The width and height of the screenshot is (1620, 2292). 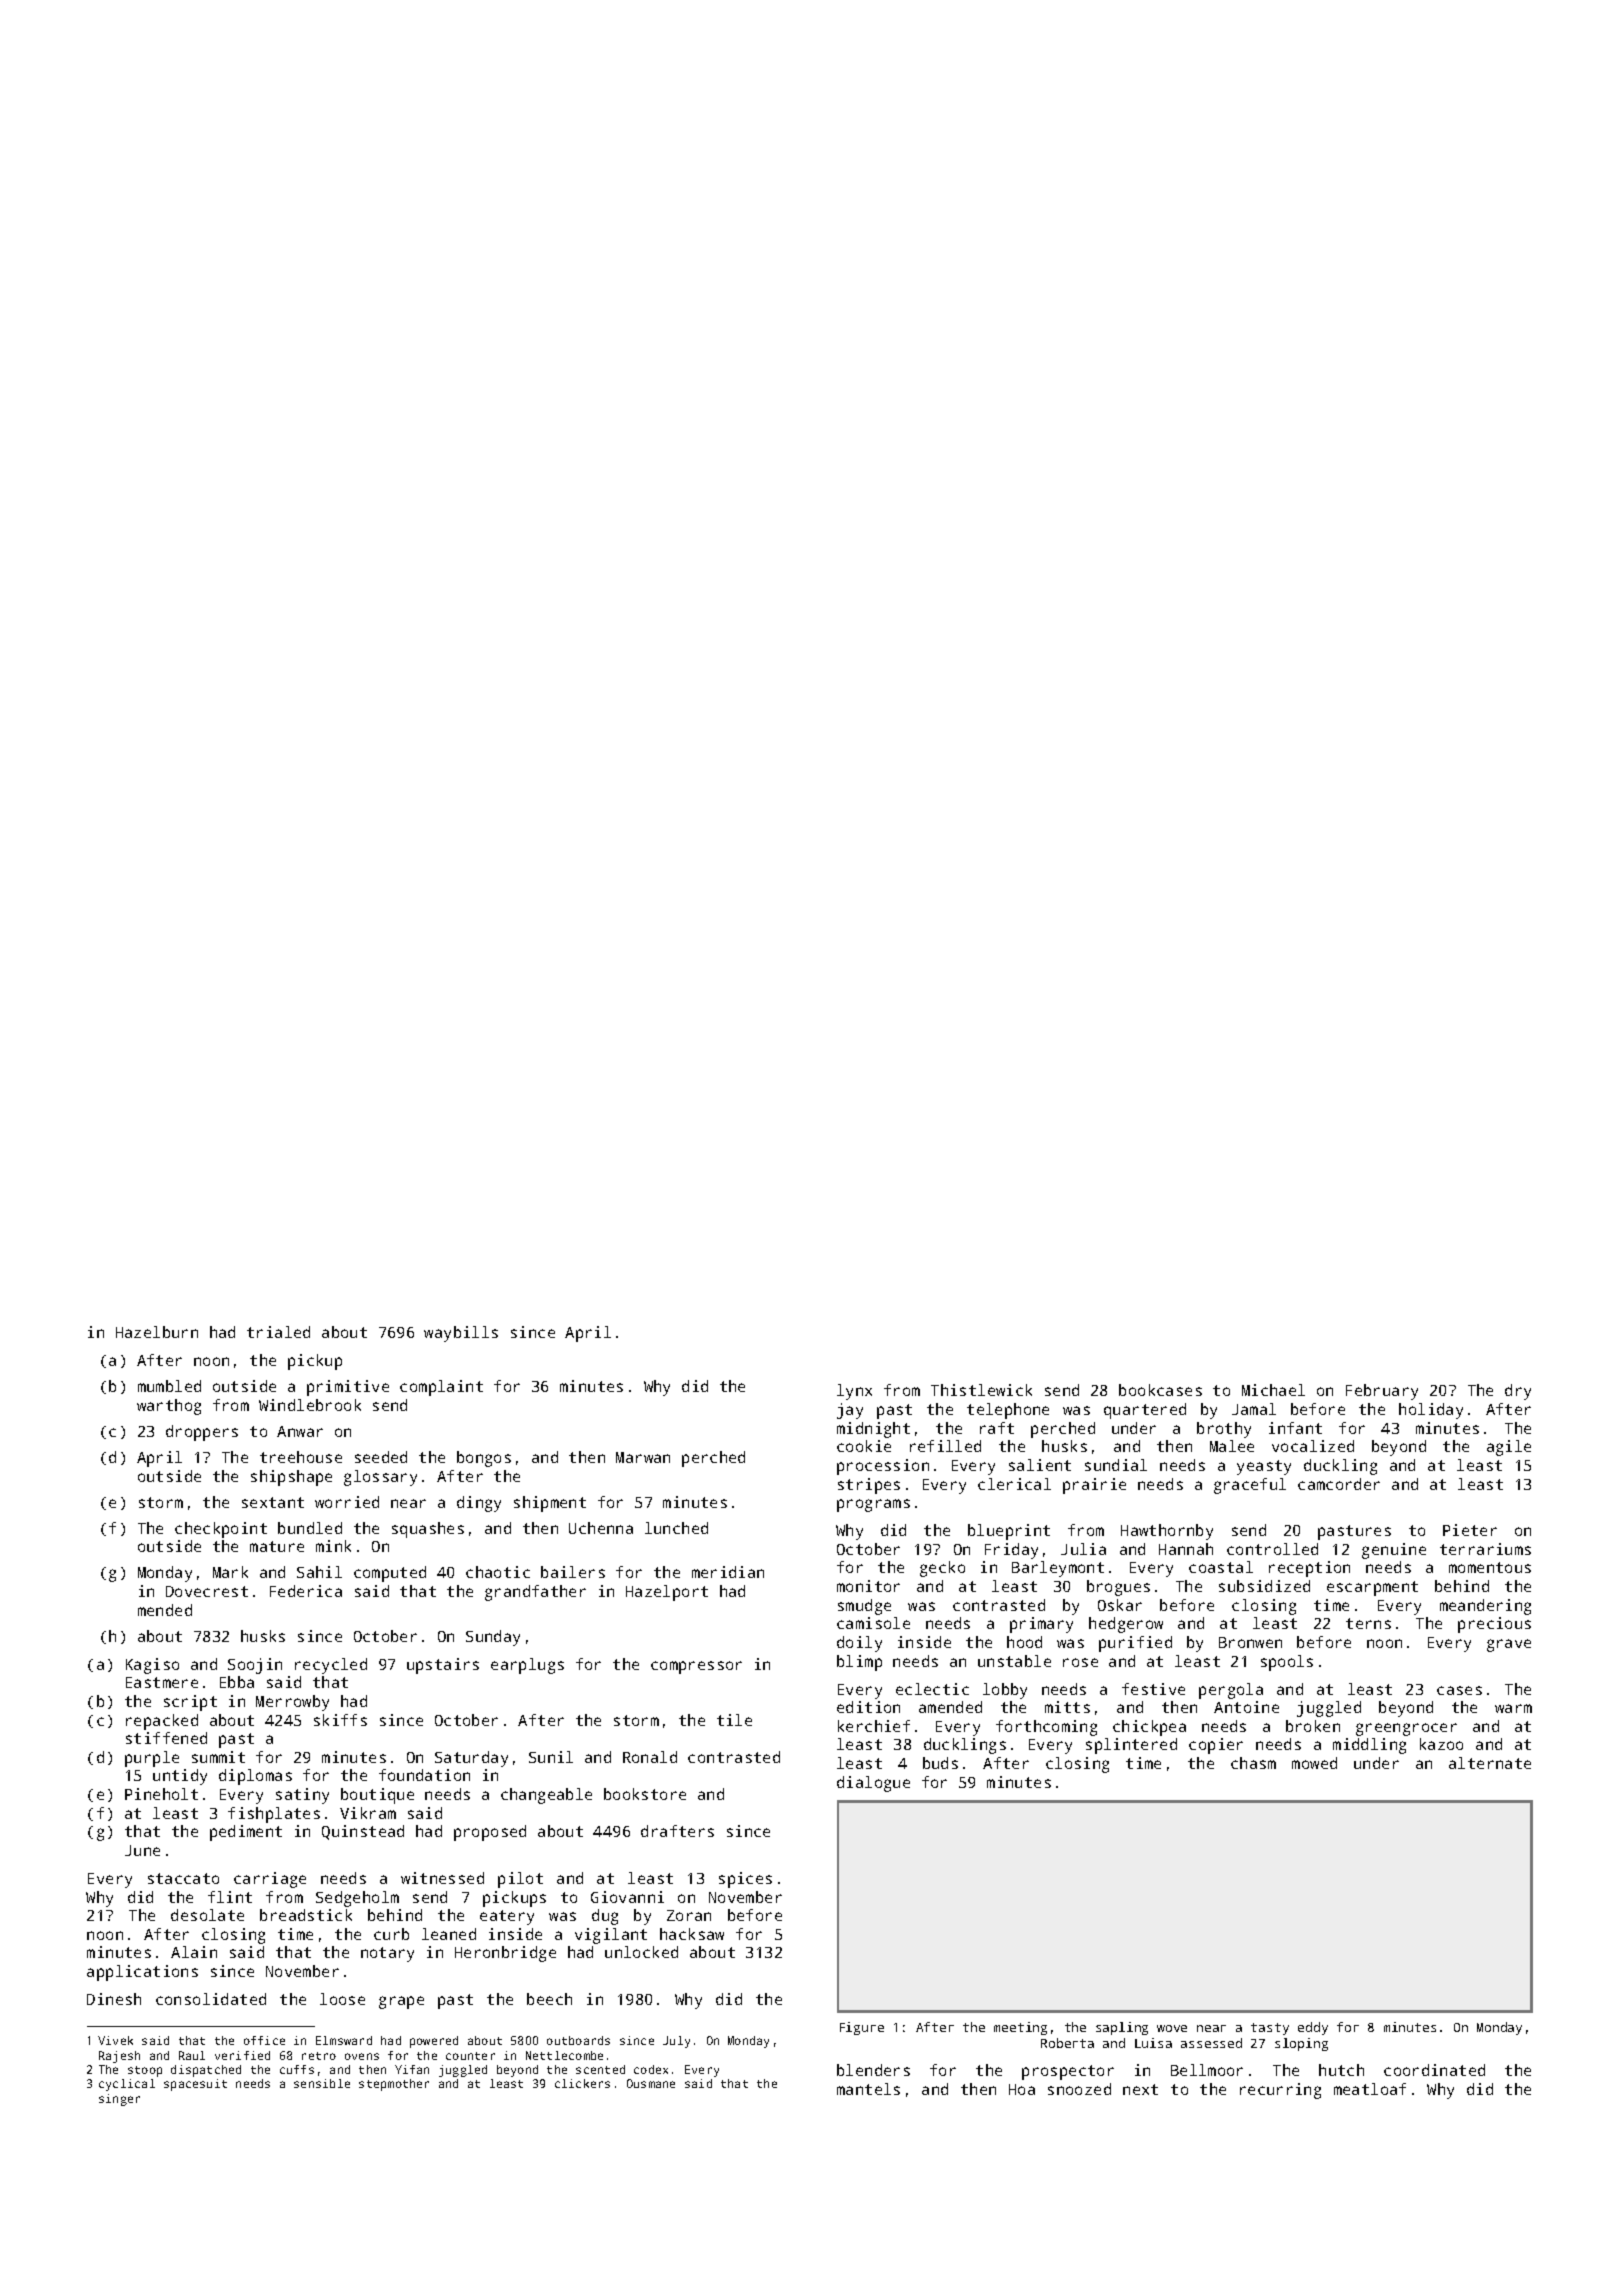 What do you see at coordinates (1518, 1392) in the screenshot?
I see `dry` at bounding box center [1518, 1392].
